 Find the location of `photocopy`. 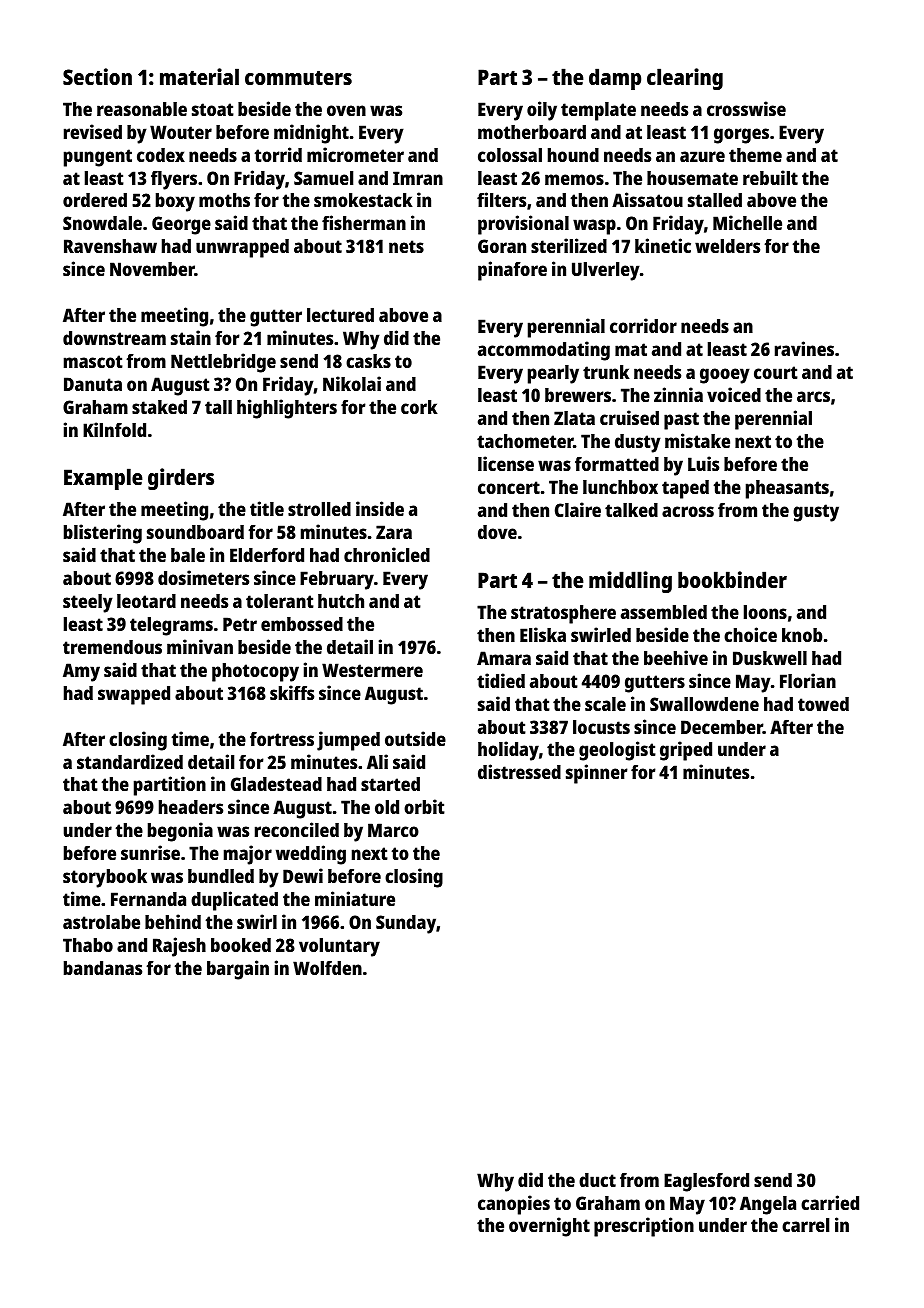

photocopy is located at coordinates (255, 672).
